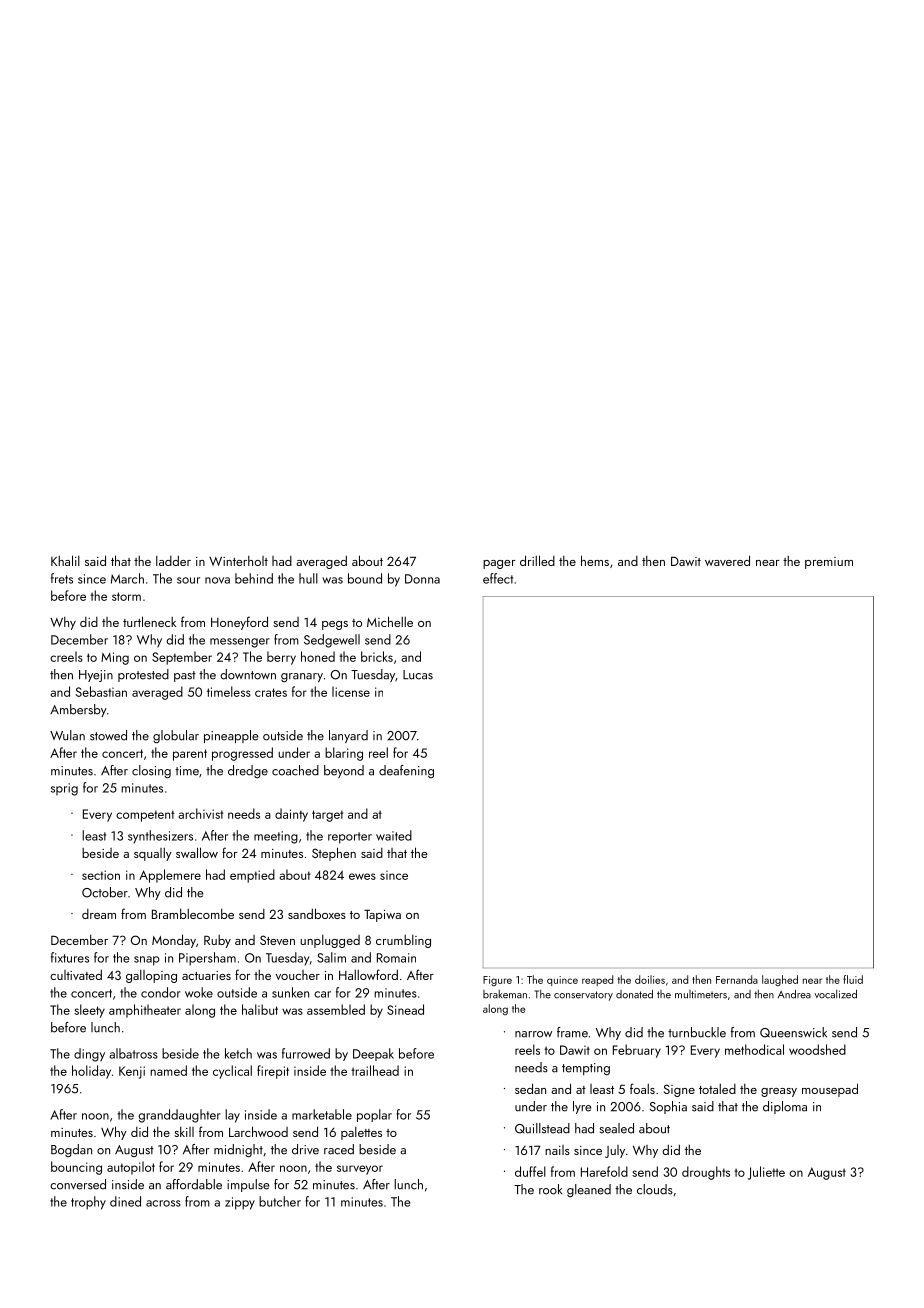  I want to click on Khalil, so click(65, 560).
